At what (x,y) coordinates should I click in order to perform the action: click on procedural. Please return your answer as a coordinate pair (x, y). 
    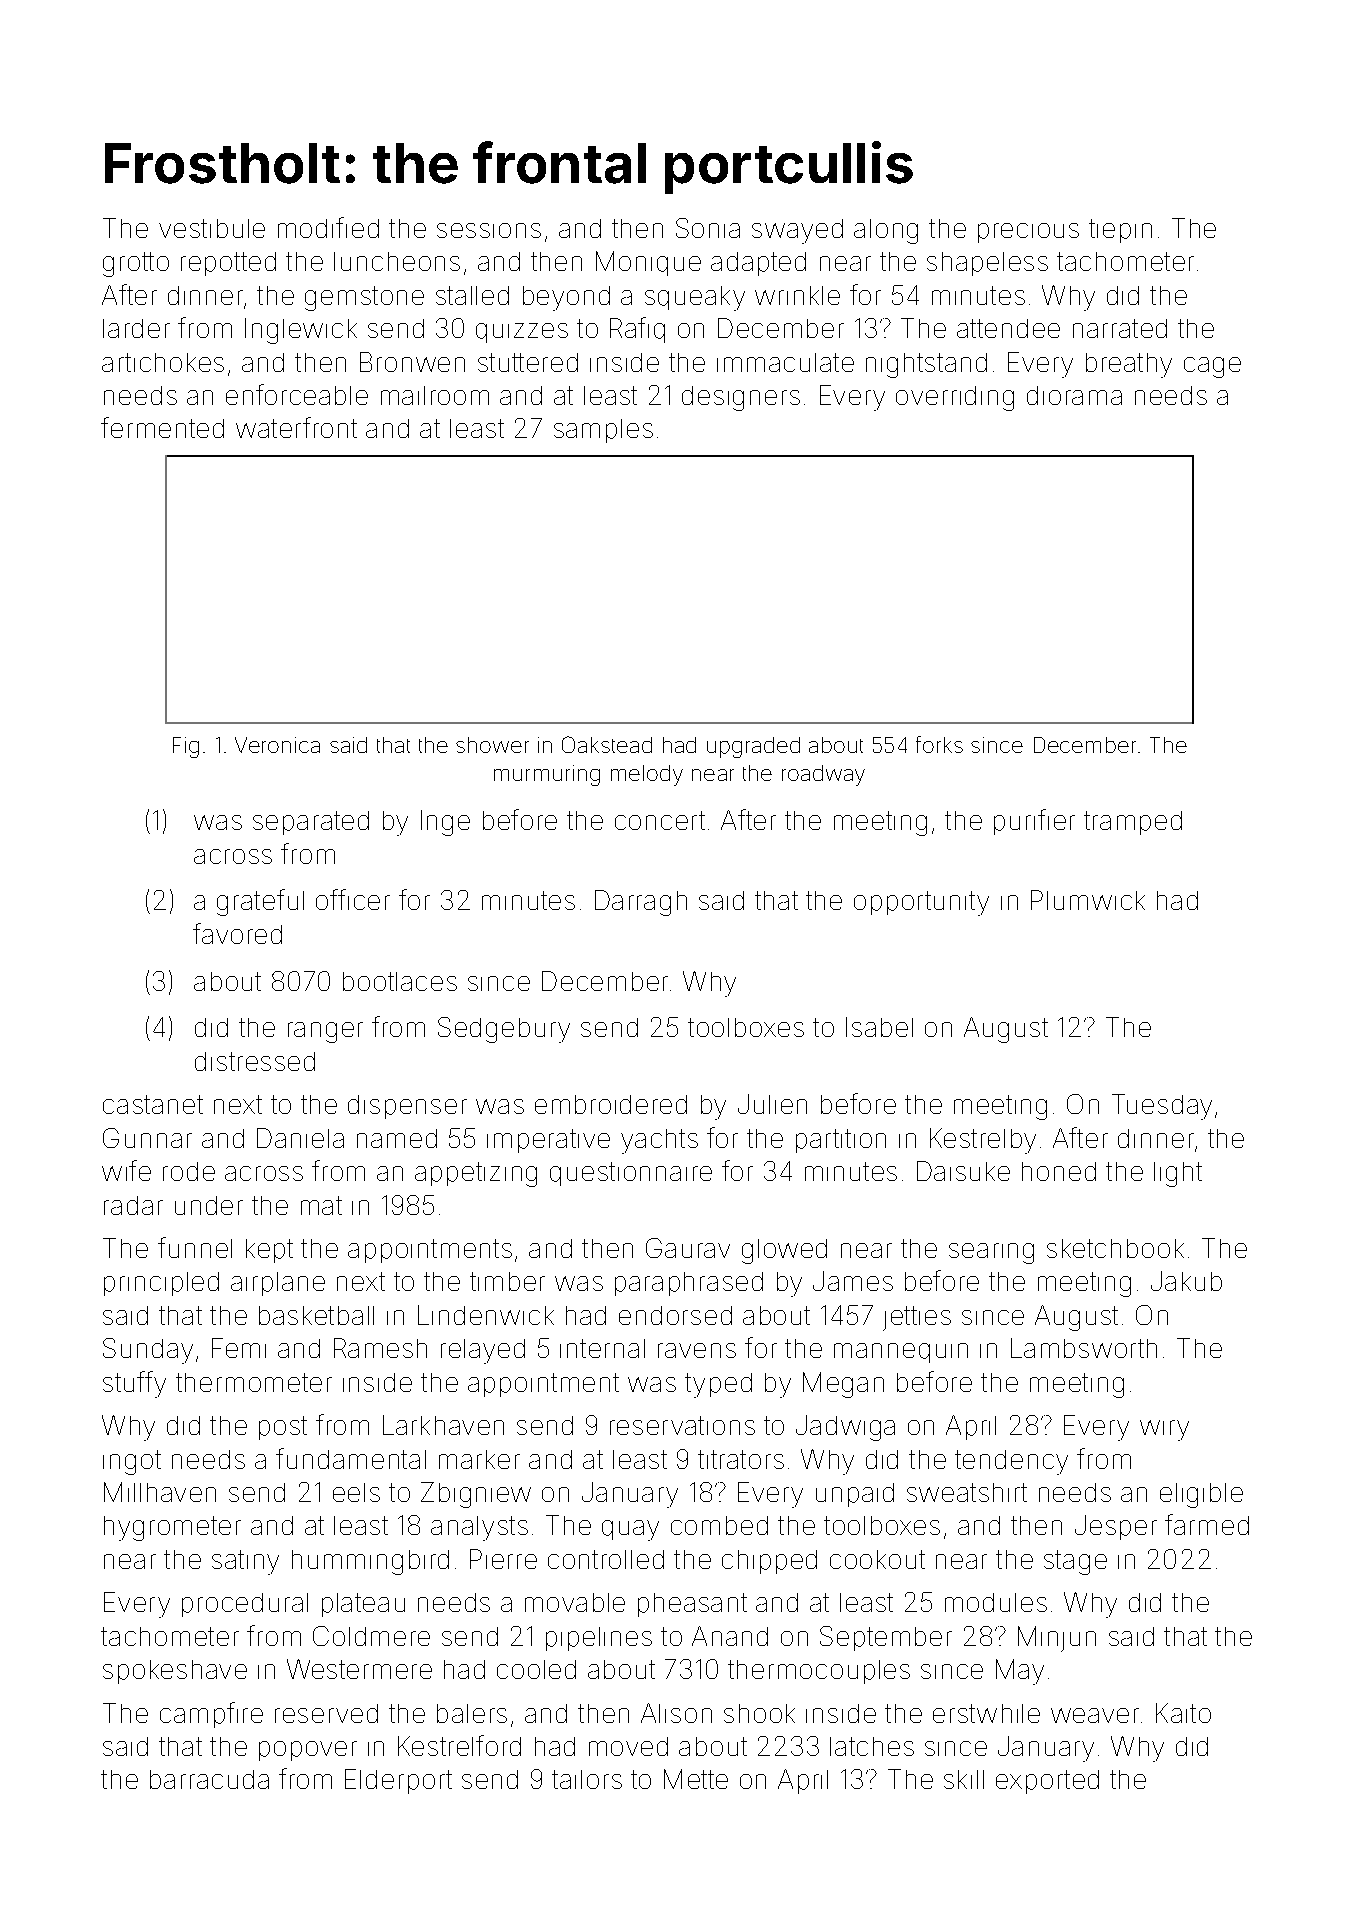
    Looking at the image, I should click on (245, 1605).
